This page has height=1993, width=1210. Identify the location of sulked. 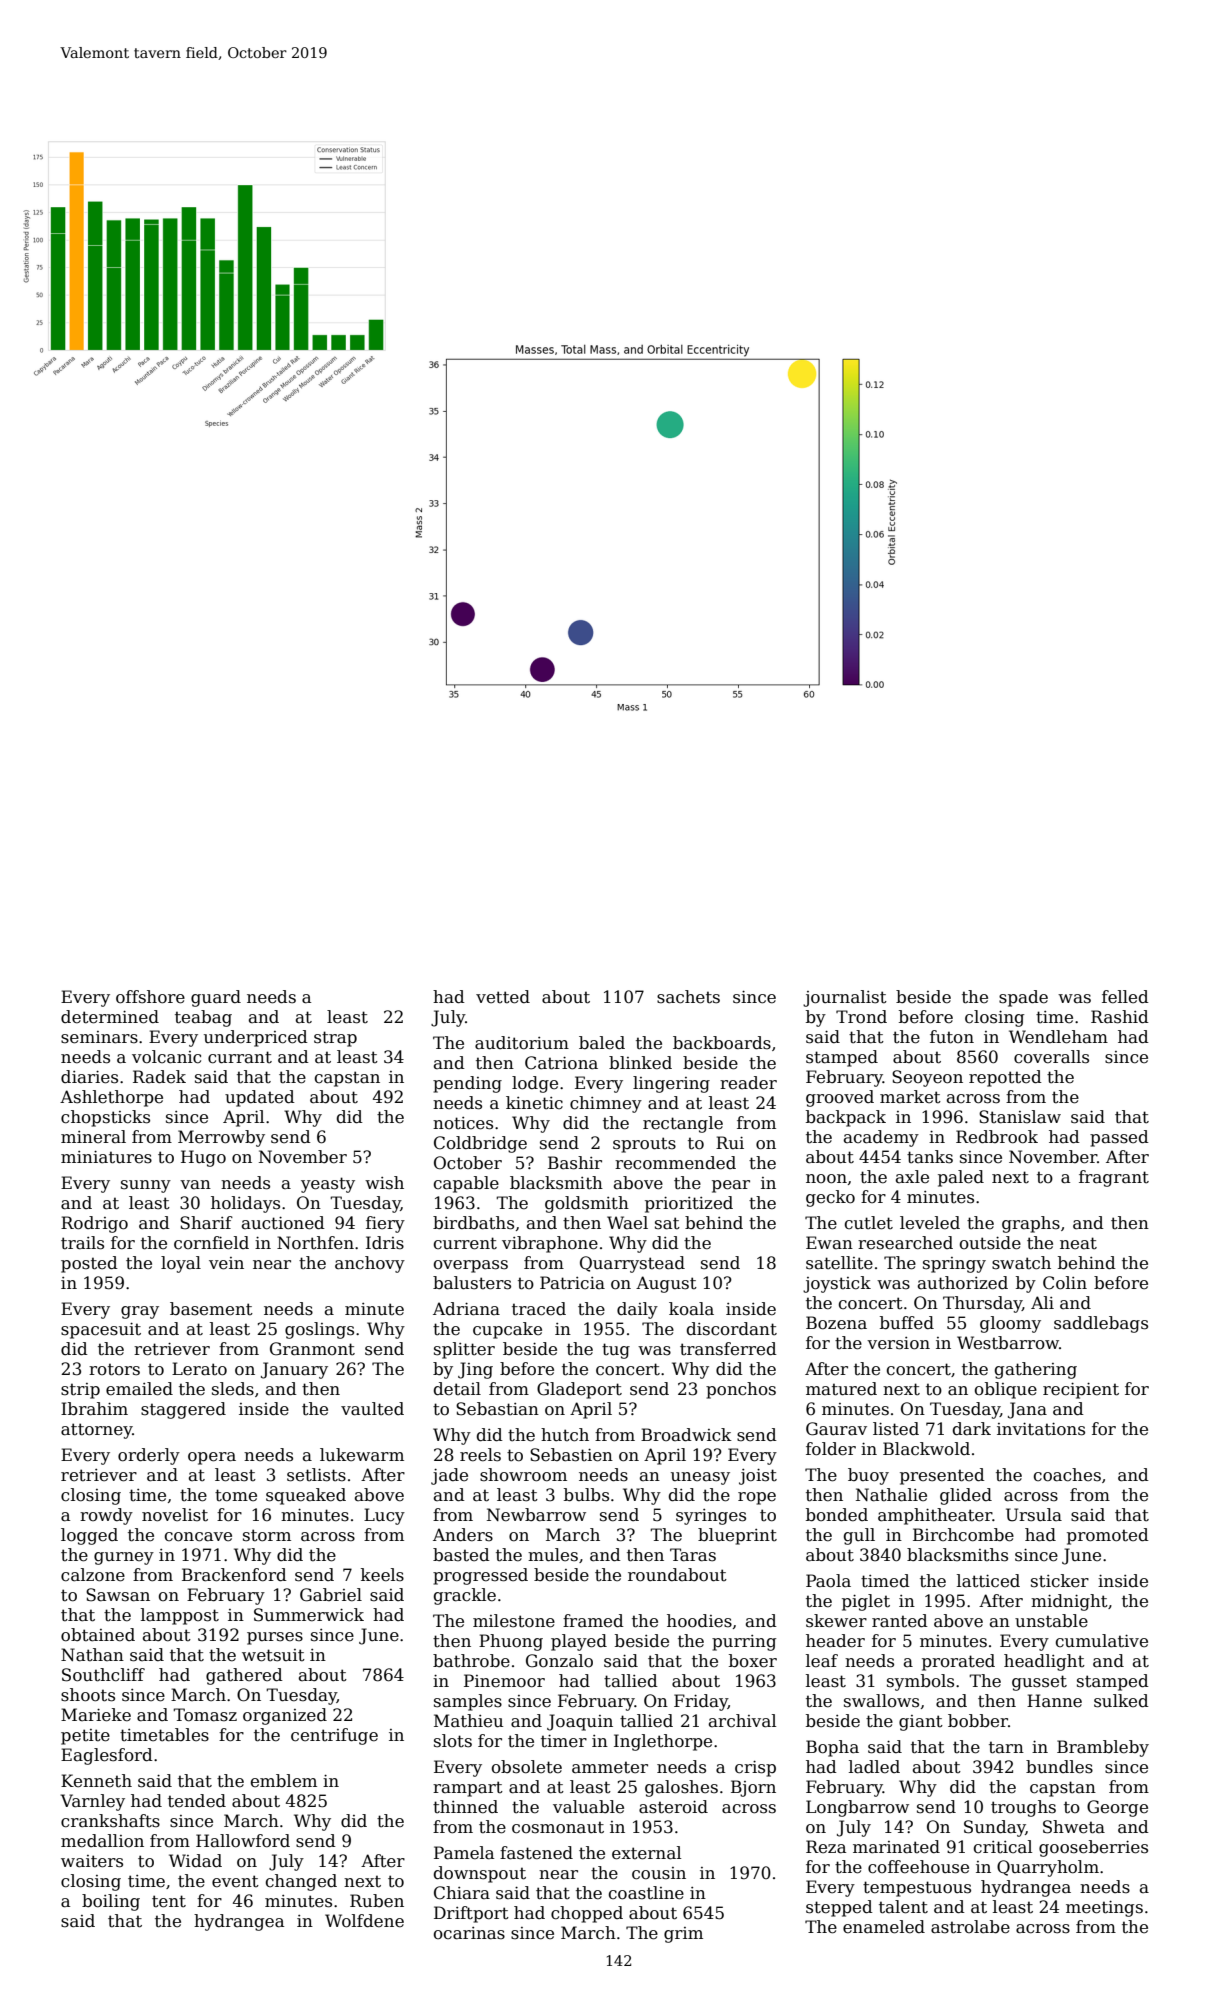
(1121, 1701).
